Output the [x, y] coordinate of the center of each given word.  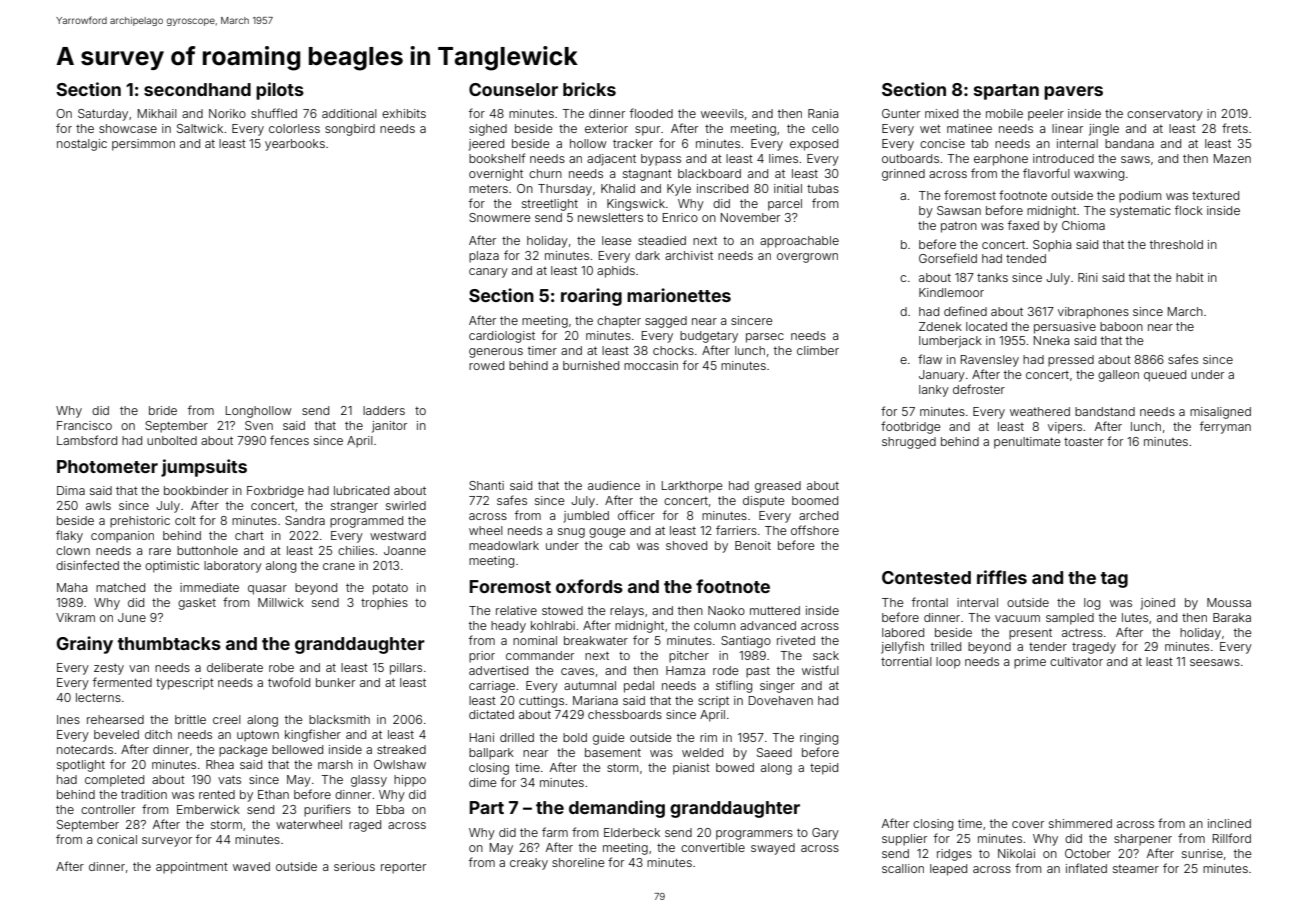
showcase [128, 128]
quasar [267, 590]
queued [1165, 376]
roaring [591, 297]
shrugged [909, 443]
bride [163, 410]
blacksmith [339, 719]
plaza [484, 257]
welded [702, 752]
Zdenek [940, 326]
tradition [144, 794]
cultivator [1076, 661]
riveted [796, 640]
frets [1235, 128]
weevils [722, 113]
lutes [1135, 617]
